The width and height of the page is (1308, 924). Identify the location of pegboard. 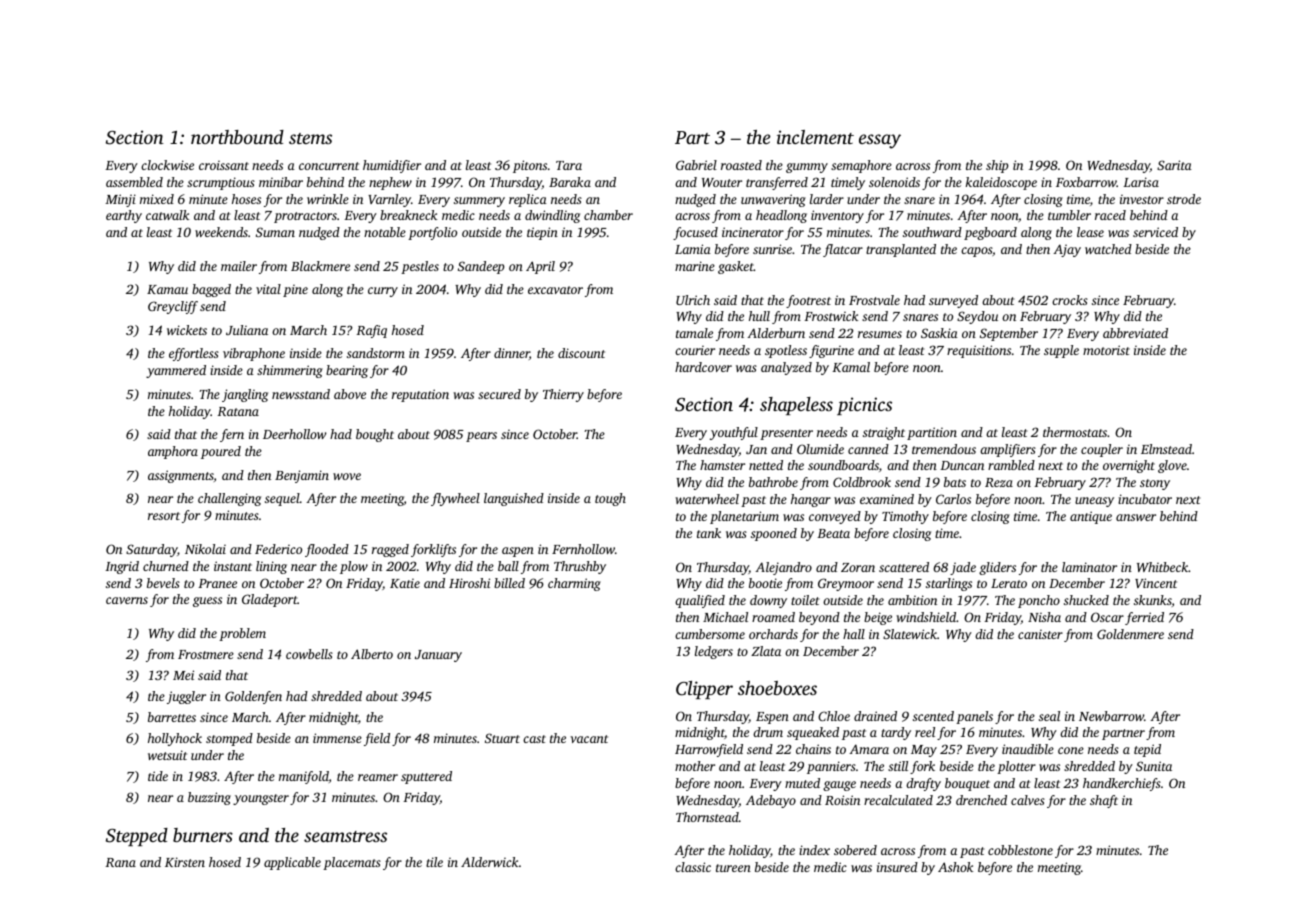
(990, 233).
